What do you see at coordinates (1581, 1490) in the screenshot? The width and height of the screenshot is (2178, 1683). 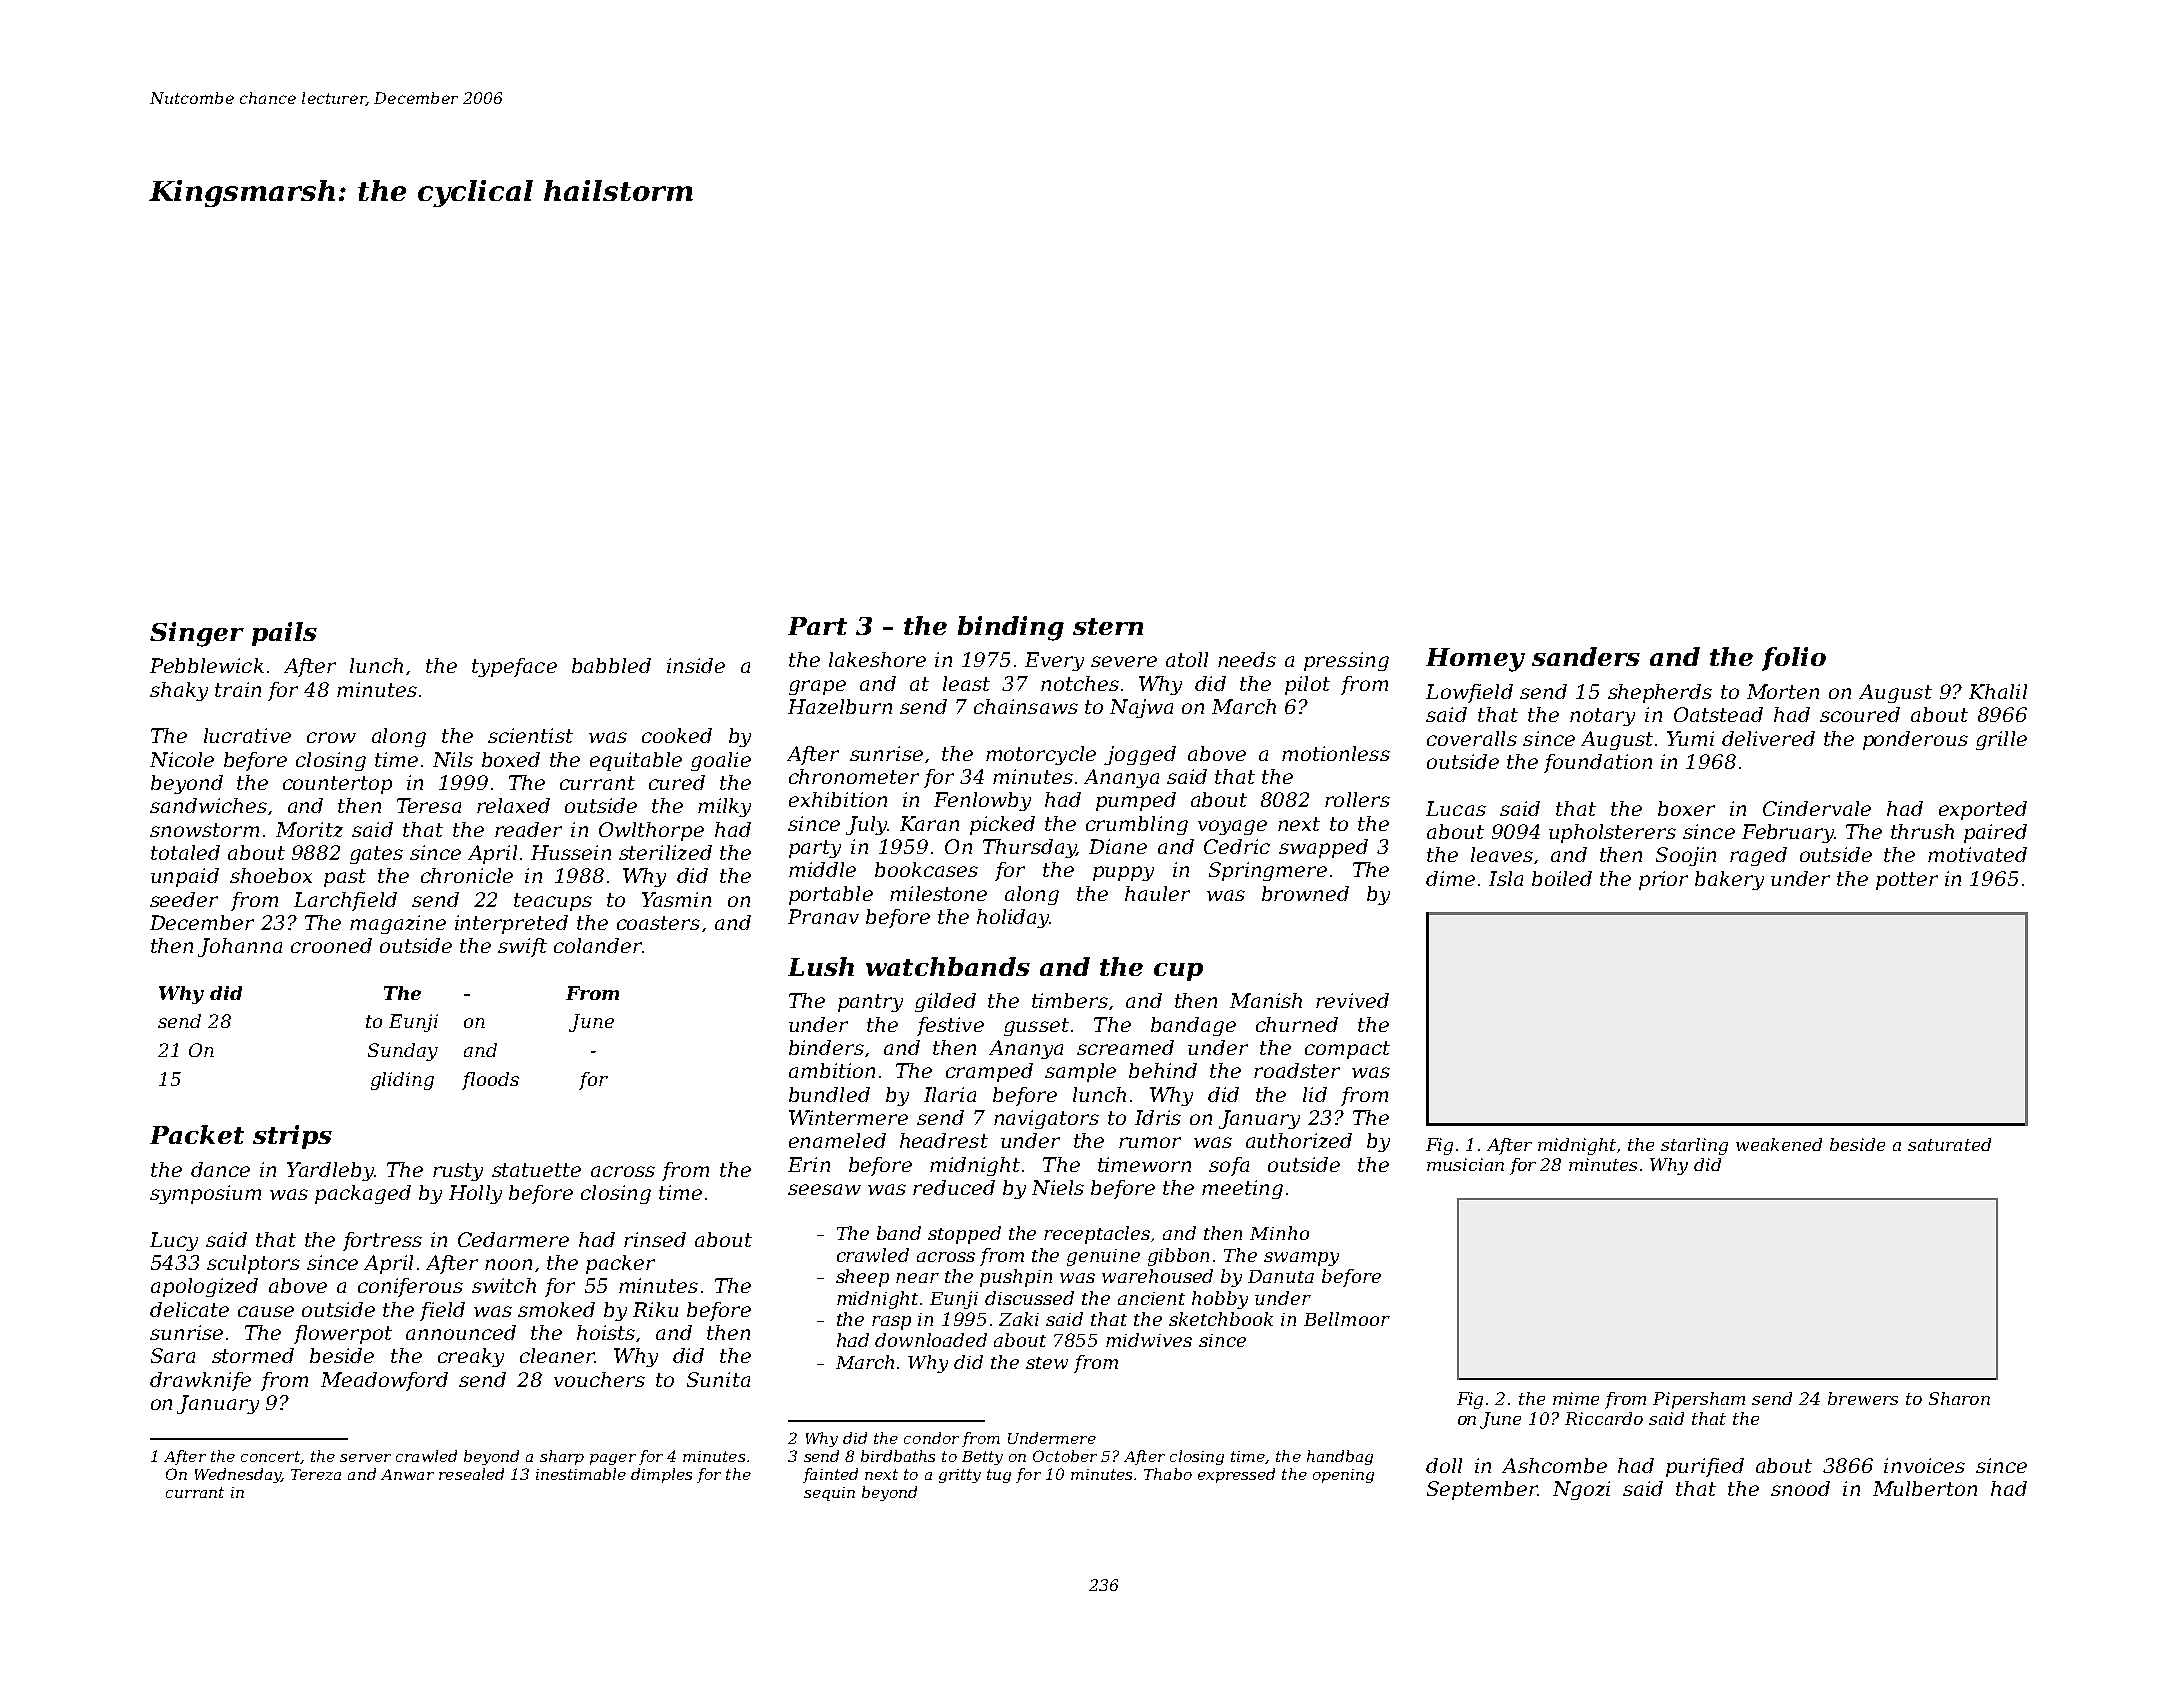 I see `Ngozi` at bounding box center [1581, 1490].
